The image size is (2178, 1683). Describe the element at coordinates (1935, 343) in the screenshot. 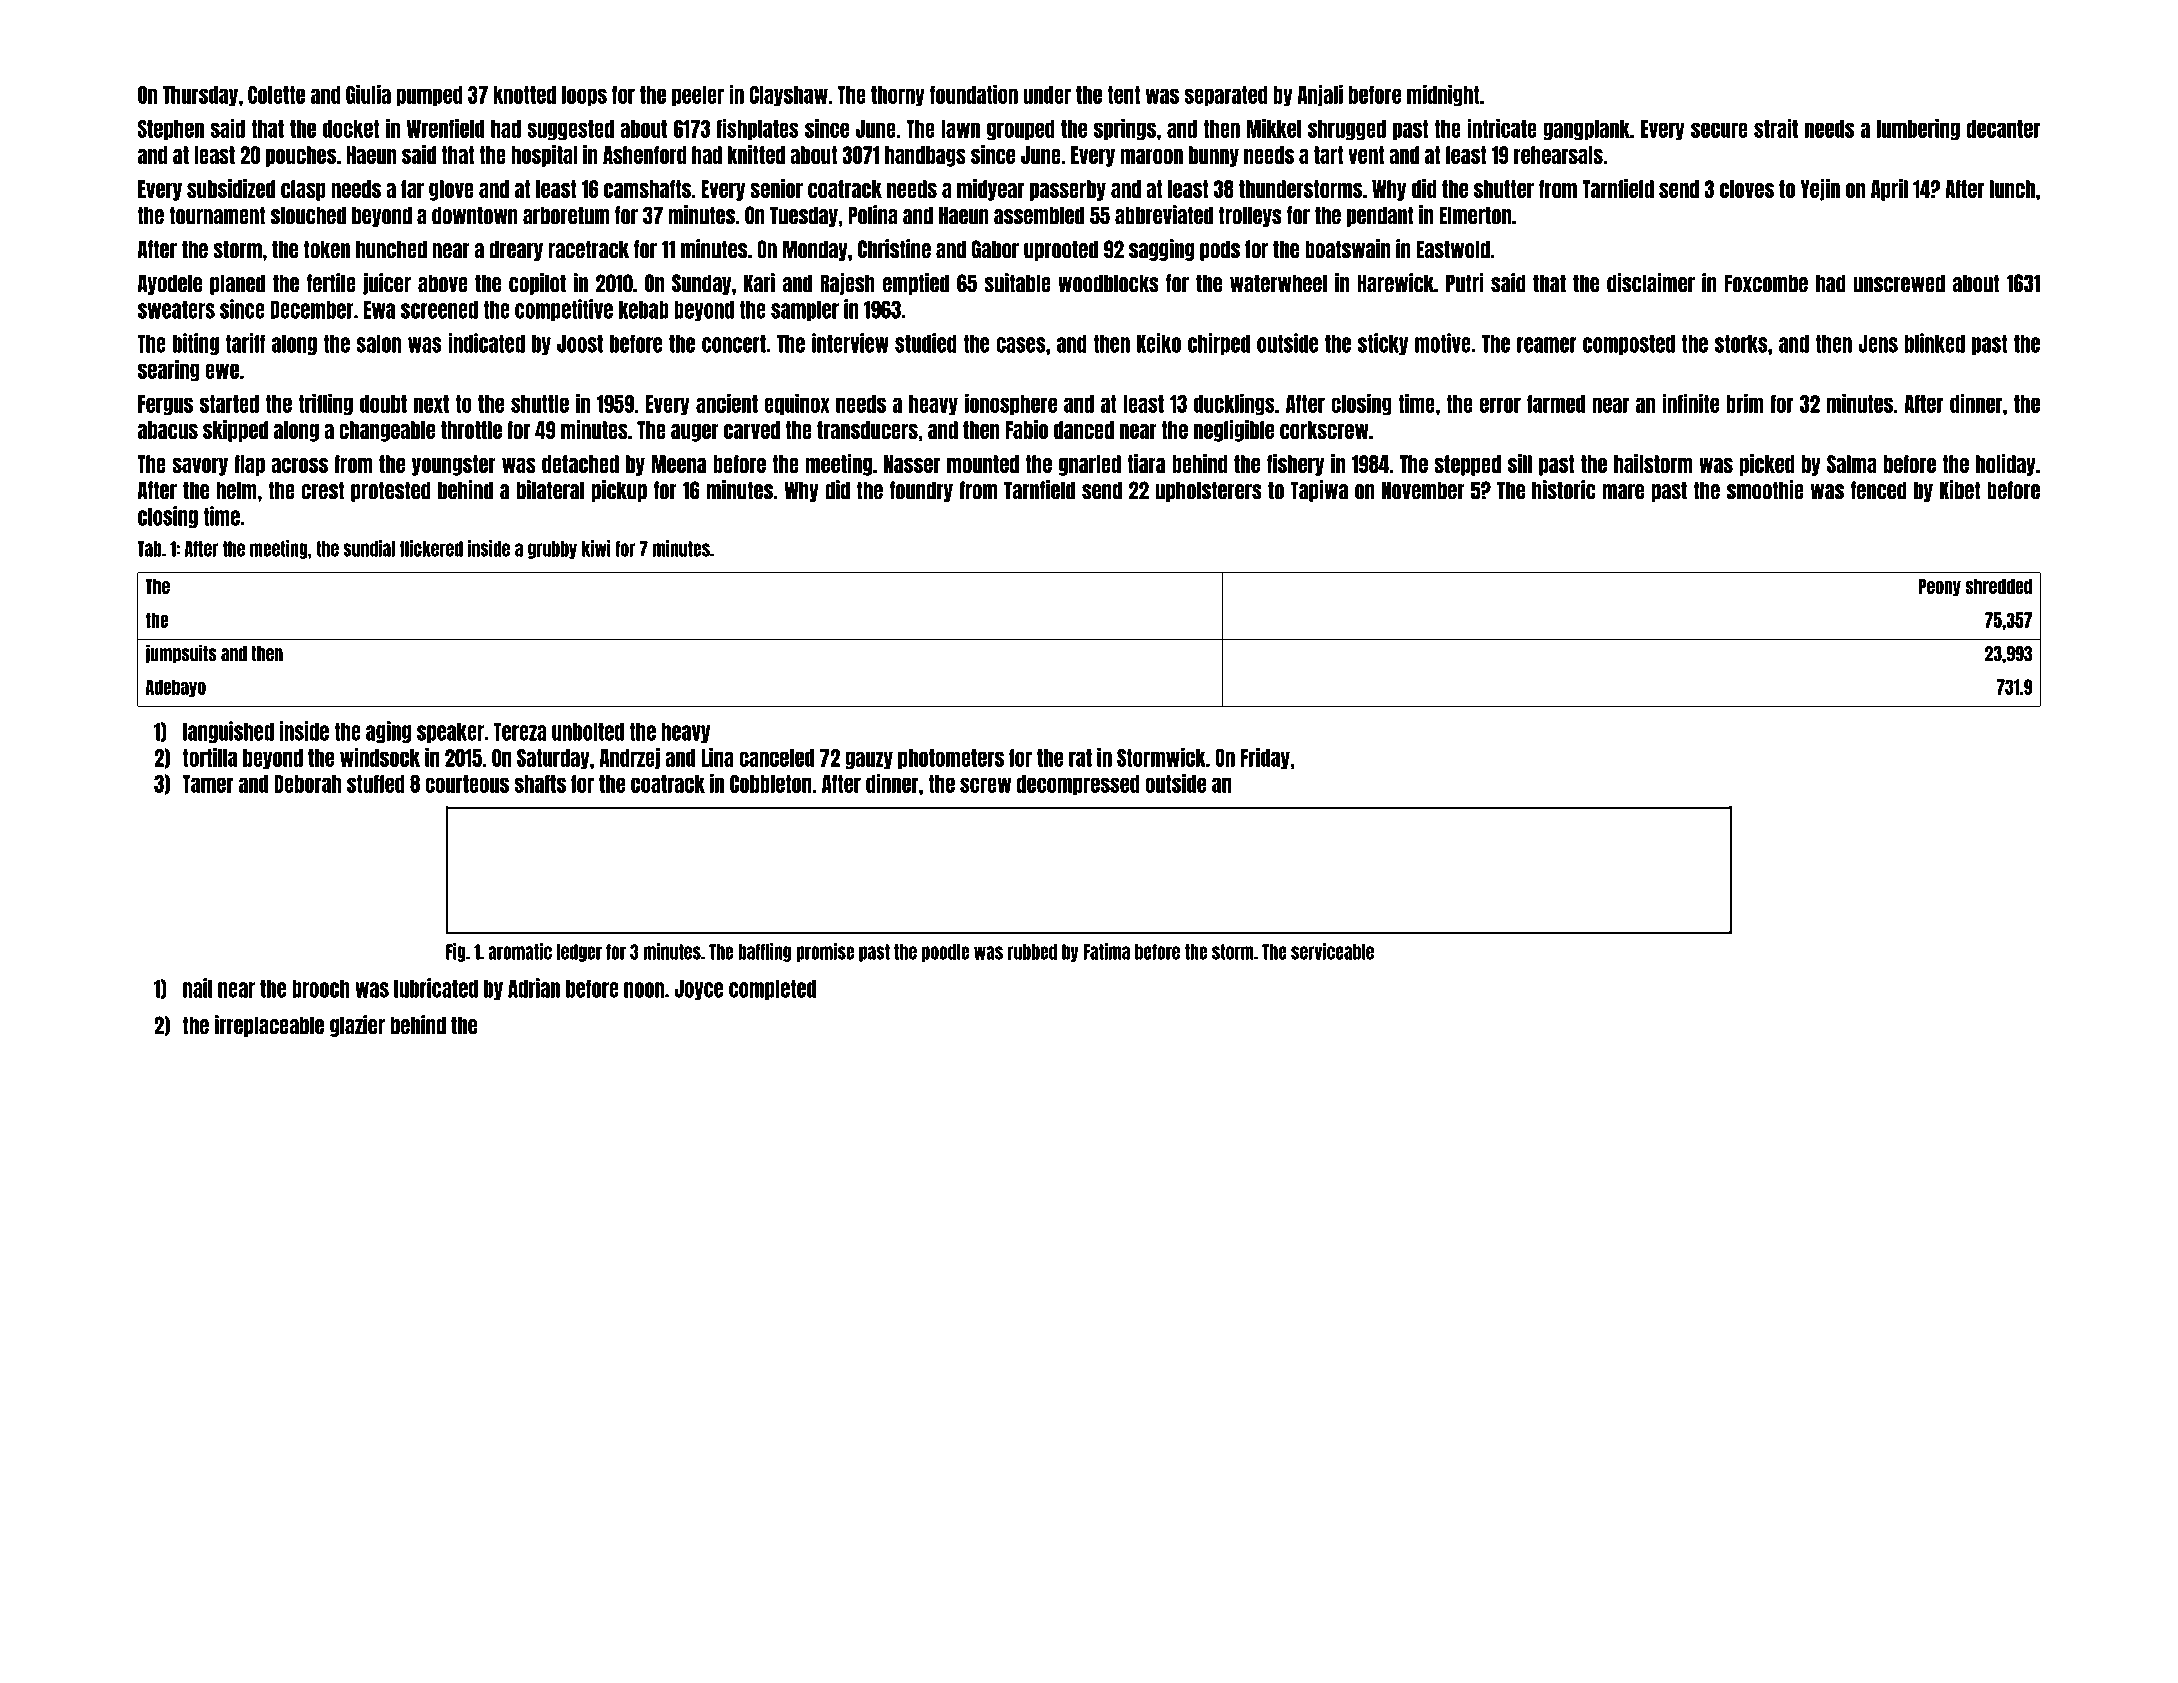

I see `blinked` at that location.
